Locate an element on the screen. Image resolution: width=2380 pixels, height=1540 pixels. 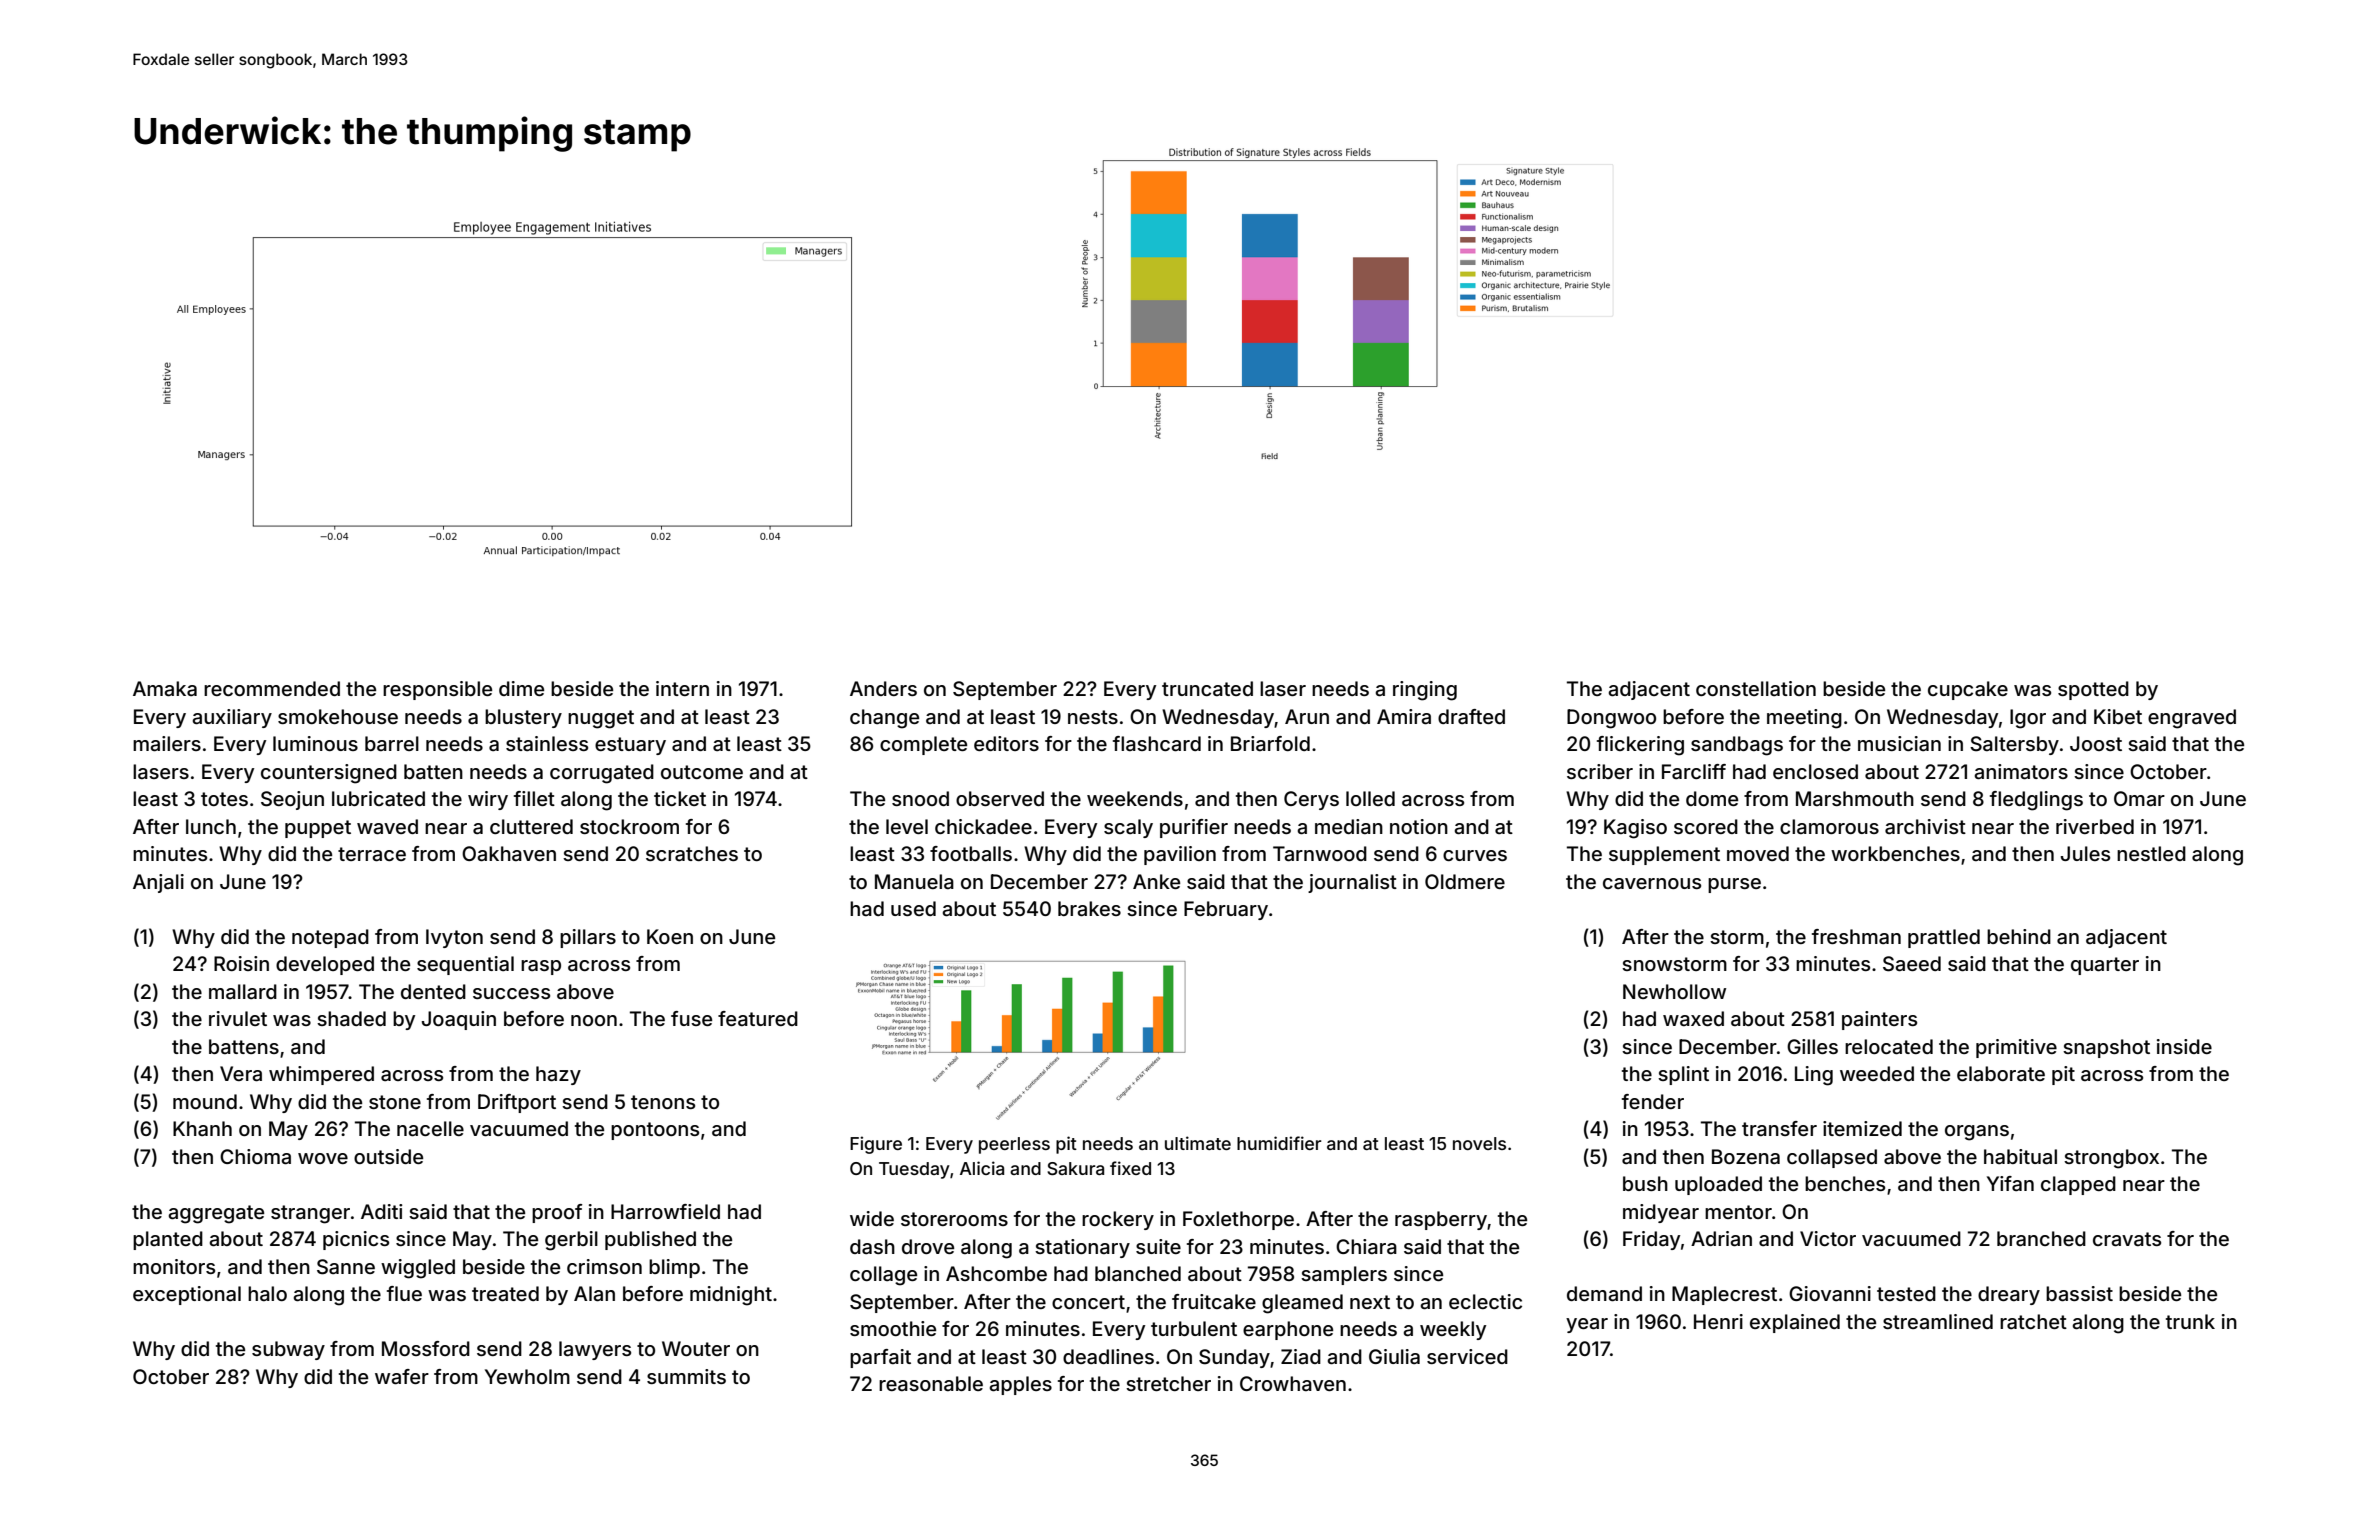
spotted is located at coordinates (2093, 690).
